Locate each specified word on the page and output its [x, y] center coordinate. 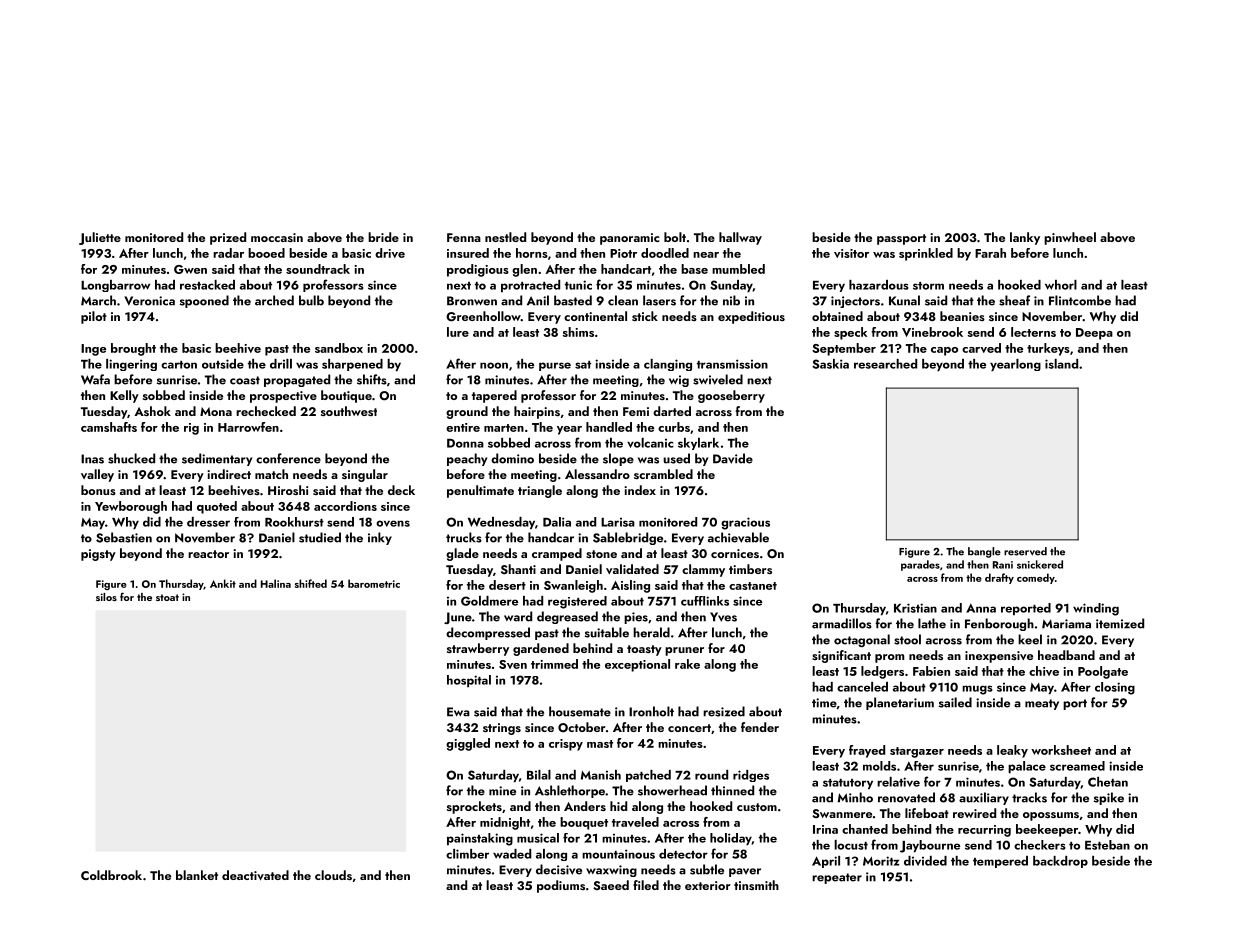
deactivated [255, 875]
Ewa [458, 712]
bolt [675, 237]
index [640, 490]
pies [636, 618]
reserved [1025, 551]
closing [1115, 688]
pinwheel [1070, 238]
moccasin [277, 237]
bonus [98, 490]
